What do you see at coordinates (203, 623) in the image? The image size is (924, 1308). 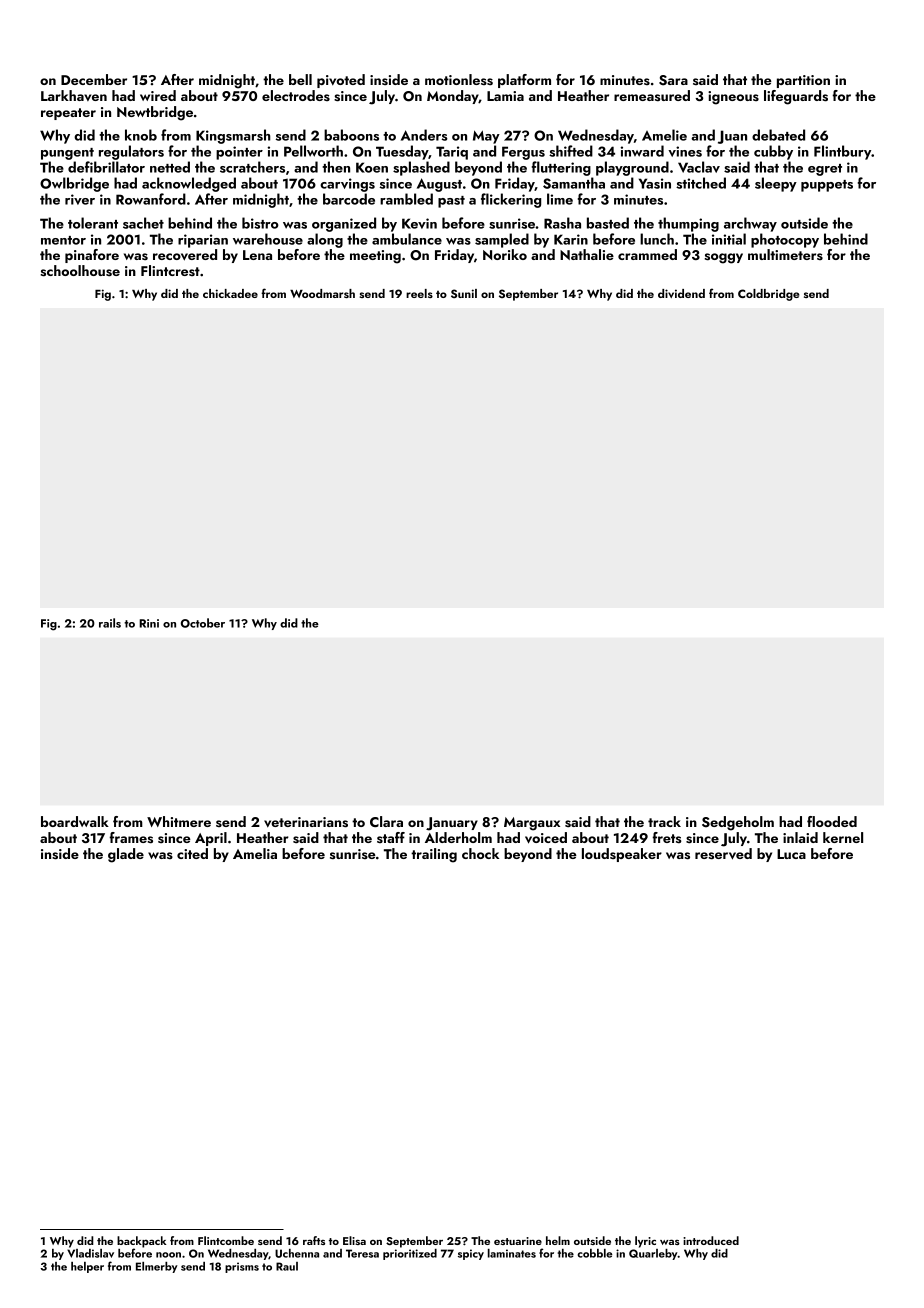 I see `October` at bounding box center [203, 623].
